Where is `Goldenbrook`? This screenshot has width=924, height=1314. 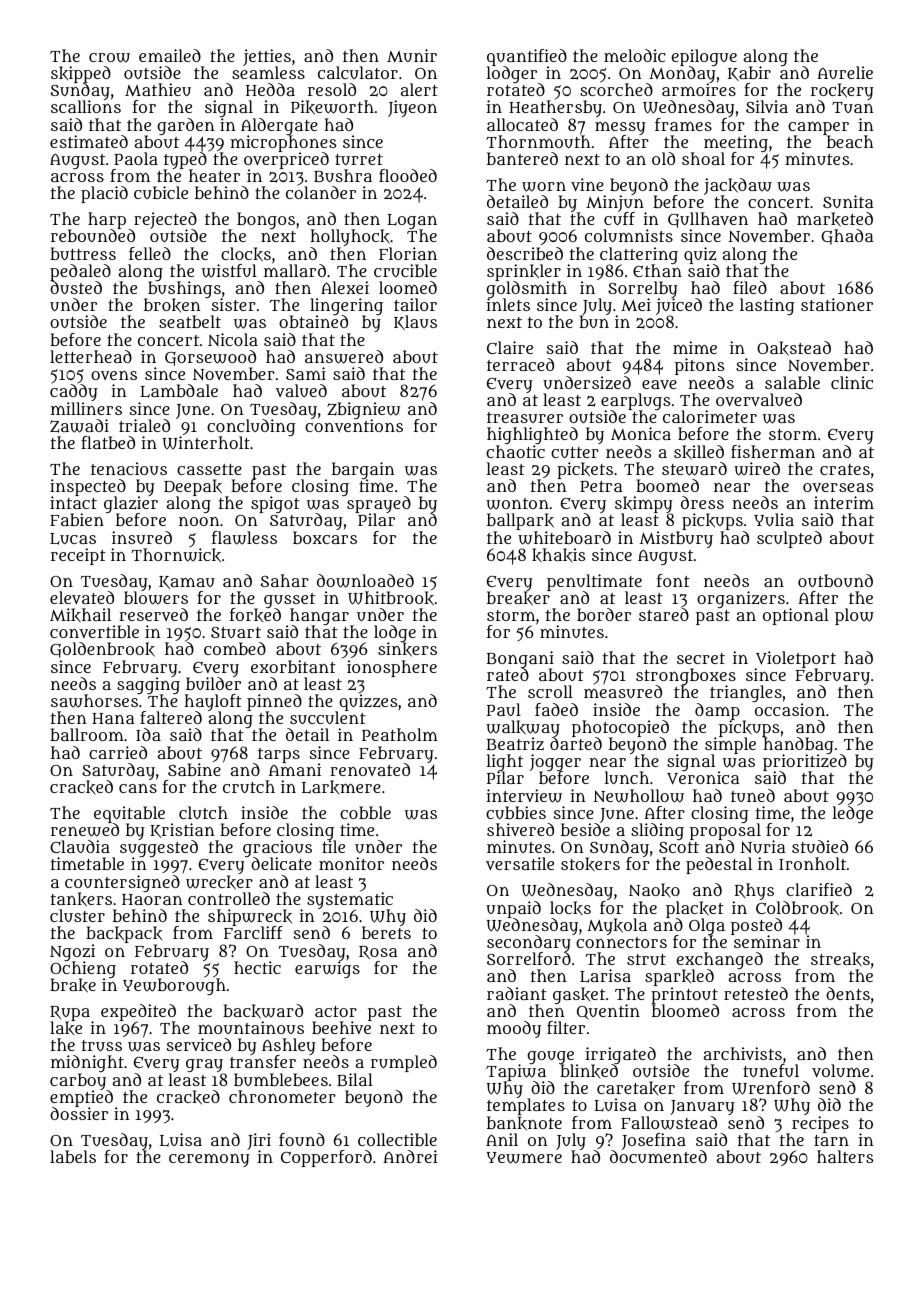 Goldenbrook is located at coordinates (102, 650).
